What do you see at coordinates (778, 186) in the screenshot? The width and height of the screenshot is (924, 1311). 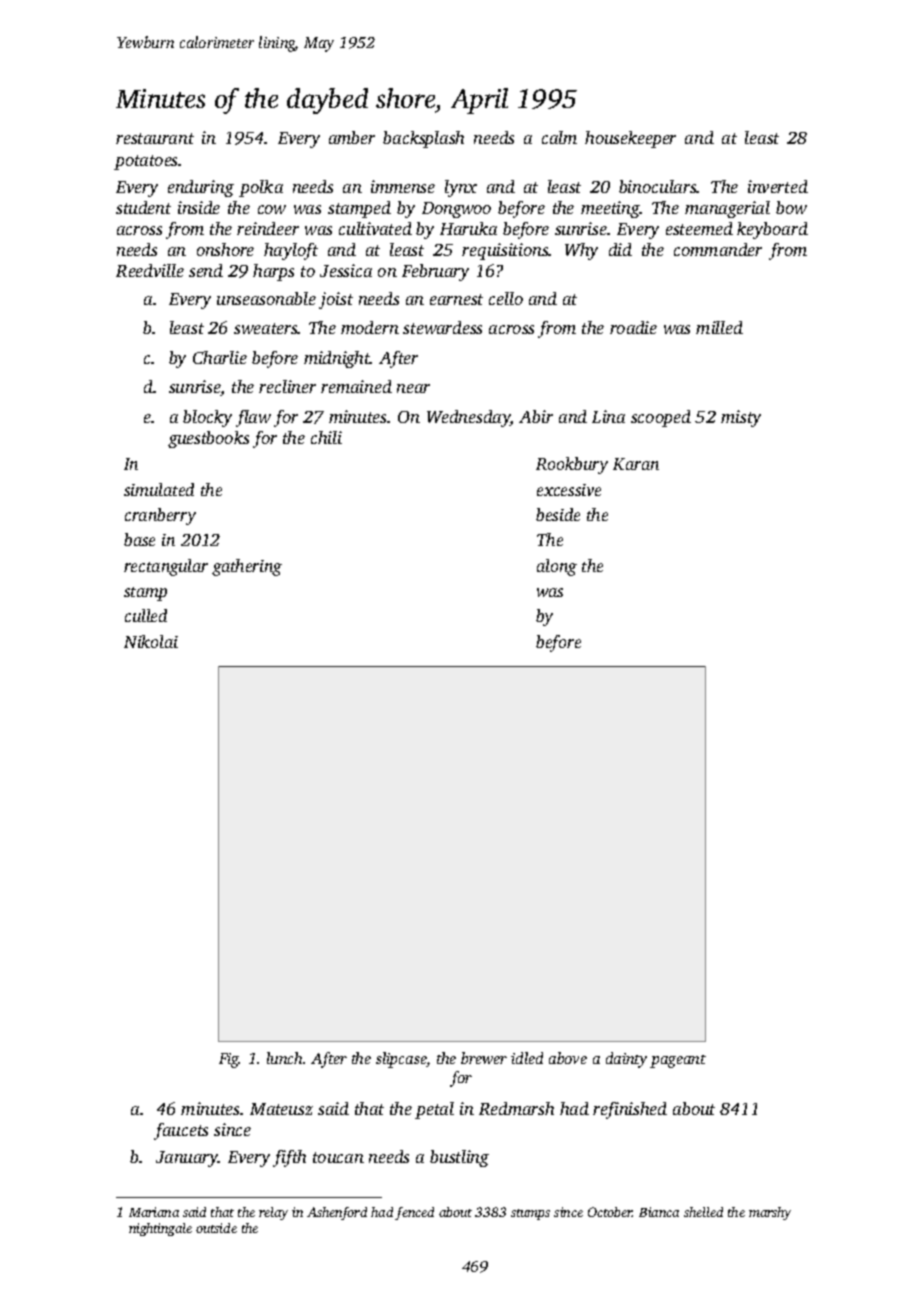 I see `inverted` at bounding box center [778, 186].
